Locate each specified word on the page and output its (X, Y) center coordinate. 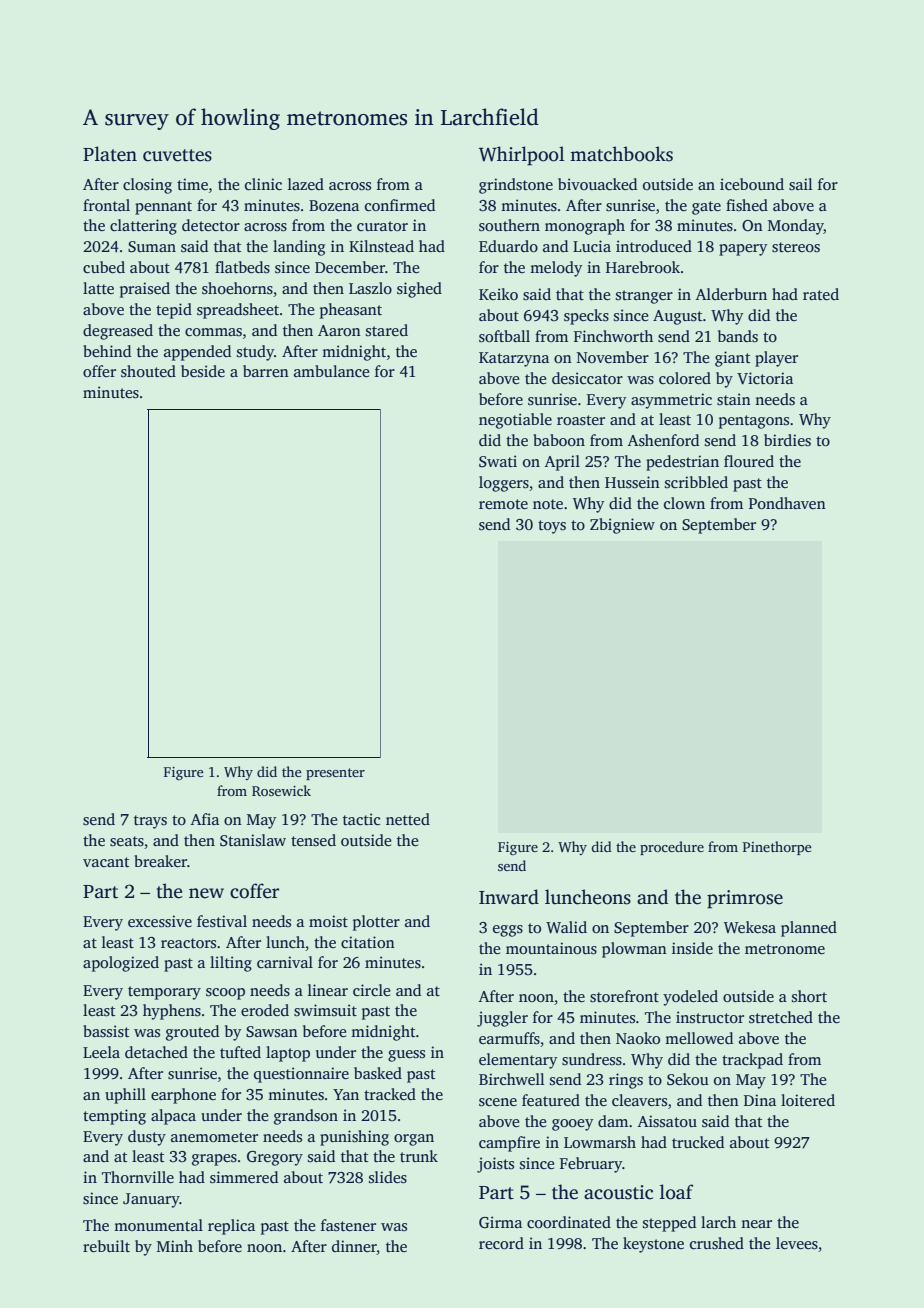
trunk (419, 1156)
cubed (104, 267)
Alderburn (731, 294)
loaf (676, 1192)
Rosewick (281, 790)
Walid (566, 927)
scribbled (696, 482)
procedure (672, 848)
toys (552, 527)
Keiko (498, 294)
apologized (121, 964)
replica (231, 1227)
